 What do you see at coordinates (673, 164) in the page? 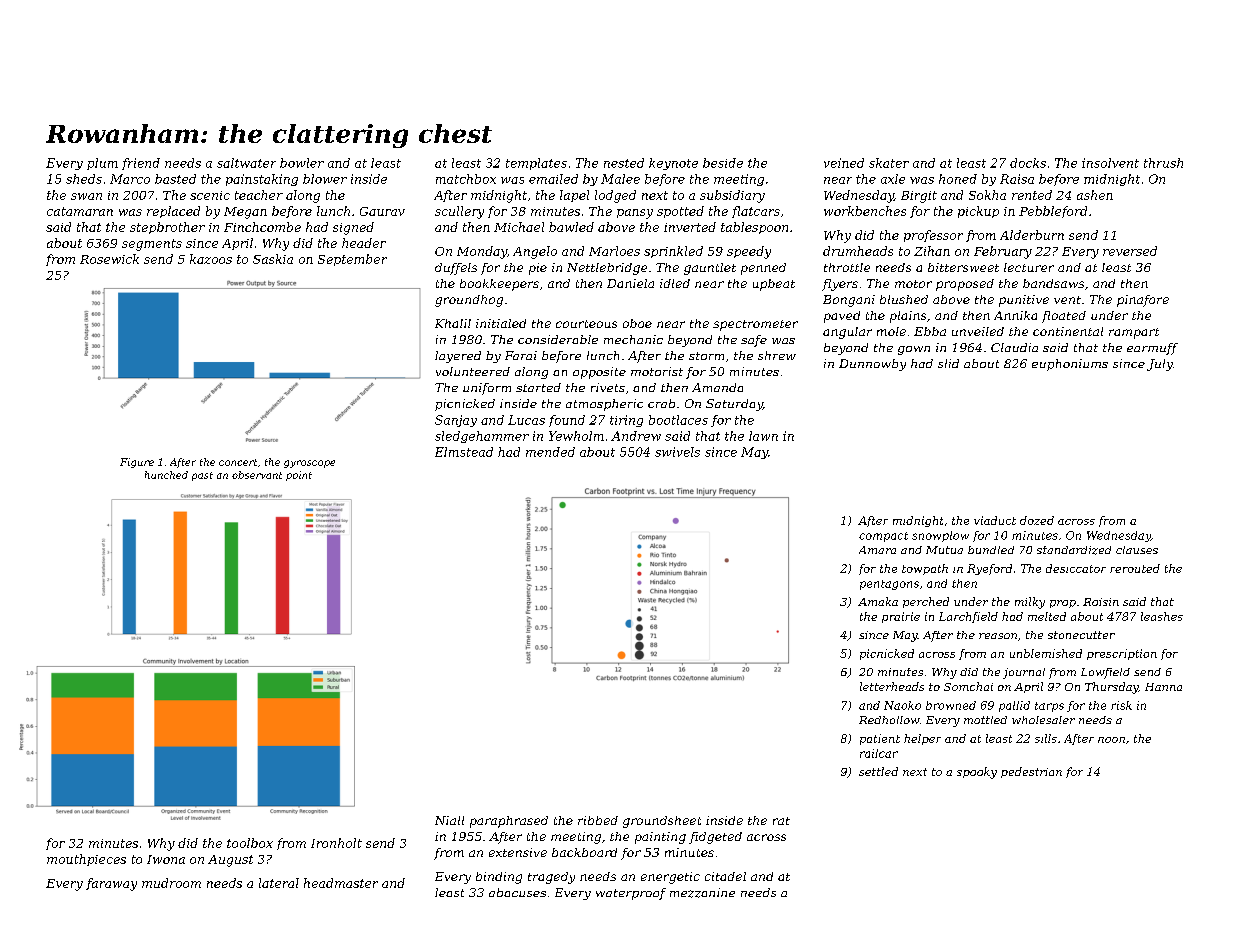
I see `keynote` at bounding box center [673, 164].
